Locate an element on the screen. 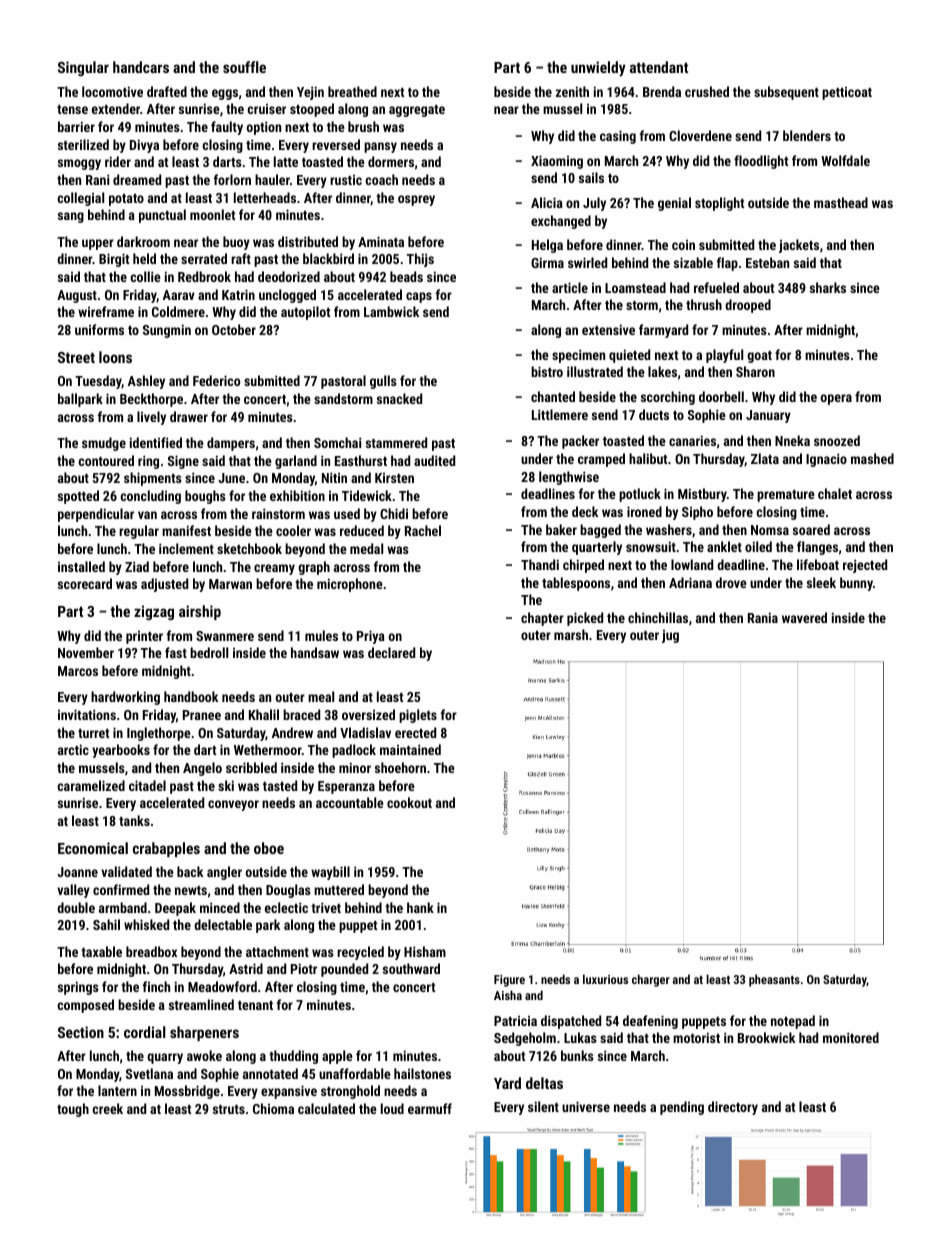  osprey is located at coordinates (416, 200).
